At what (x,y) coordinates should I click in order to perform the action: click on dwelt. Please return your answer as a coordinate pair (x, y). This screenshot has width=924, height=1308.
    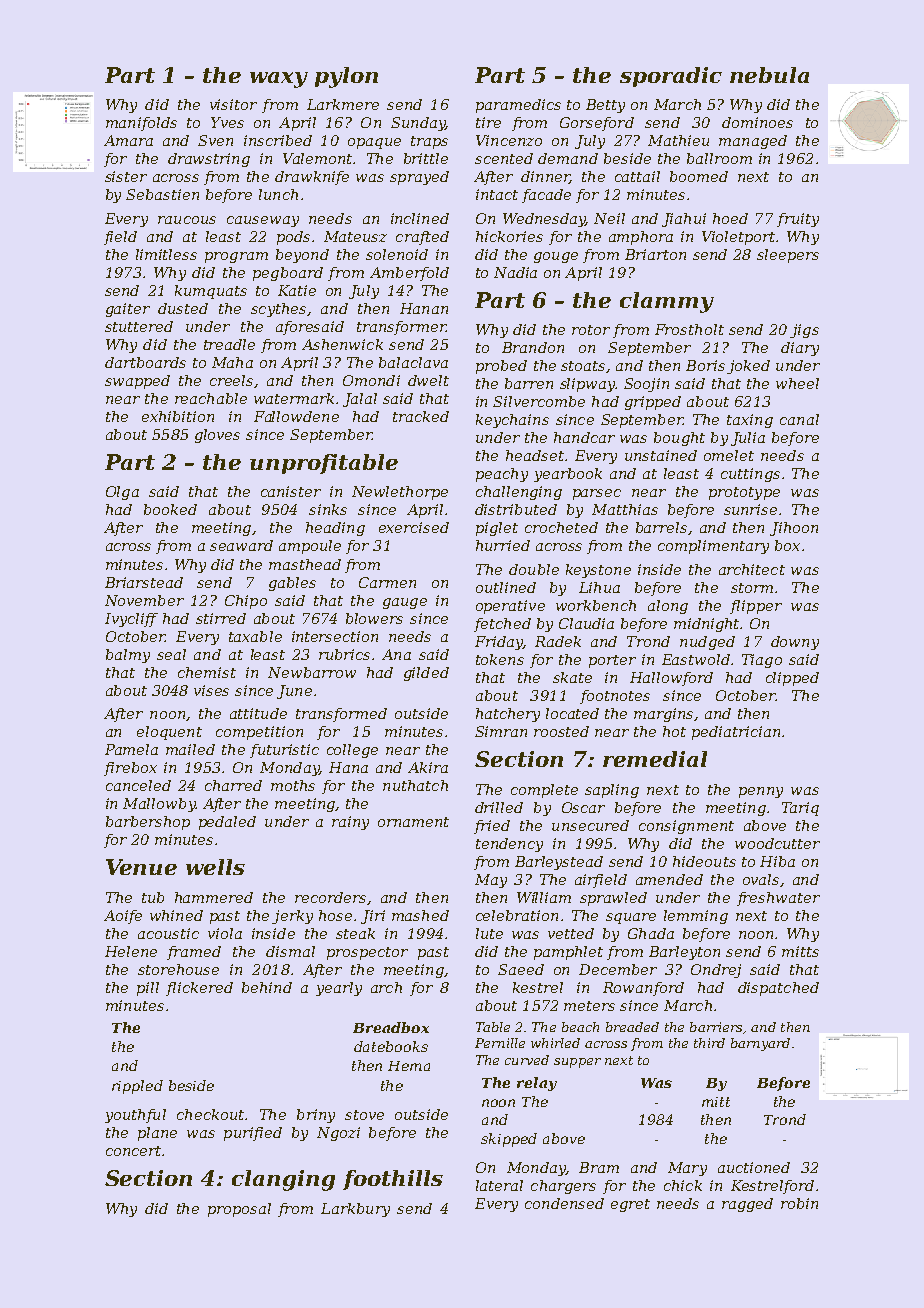
    Looking at the image, I should click on (428, 380).
